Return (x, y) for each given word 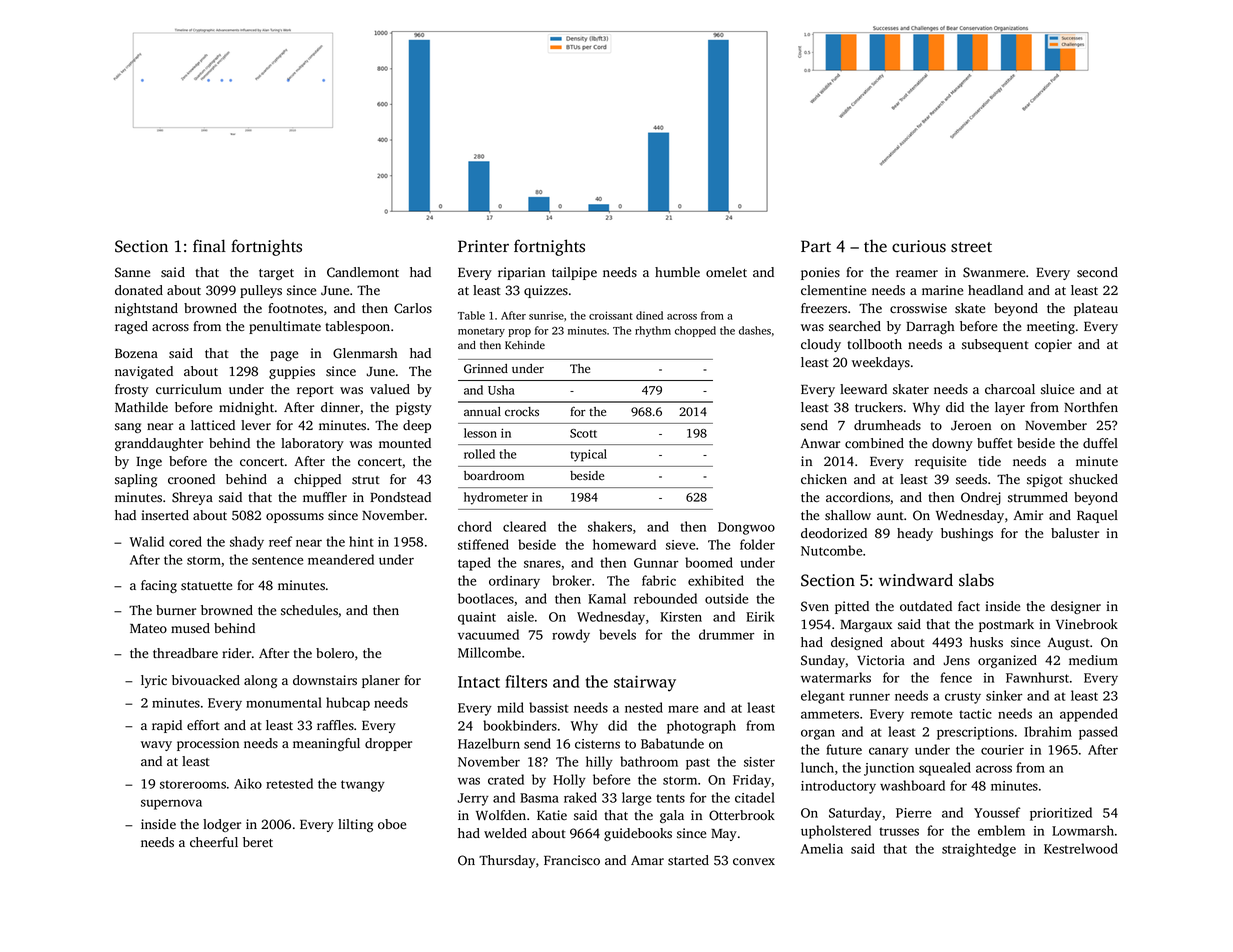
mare (683, 709)
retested (289, 783)
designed (857, 643)
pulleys (261, 291)
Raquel (1097, 516)
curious (919, 246)
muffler (325, 497)
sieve (680, 545)
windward (916, 579)
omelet (726, 272)
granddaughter (159, 444)
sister (759, 762)
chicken (824, 479)
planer (381, 681)
